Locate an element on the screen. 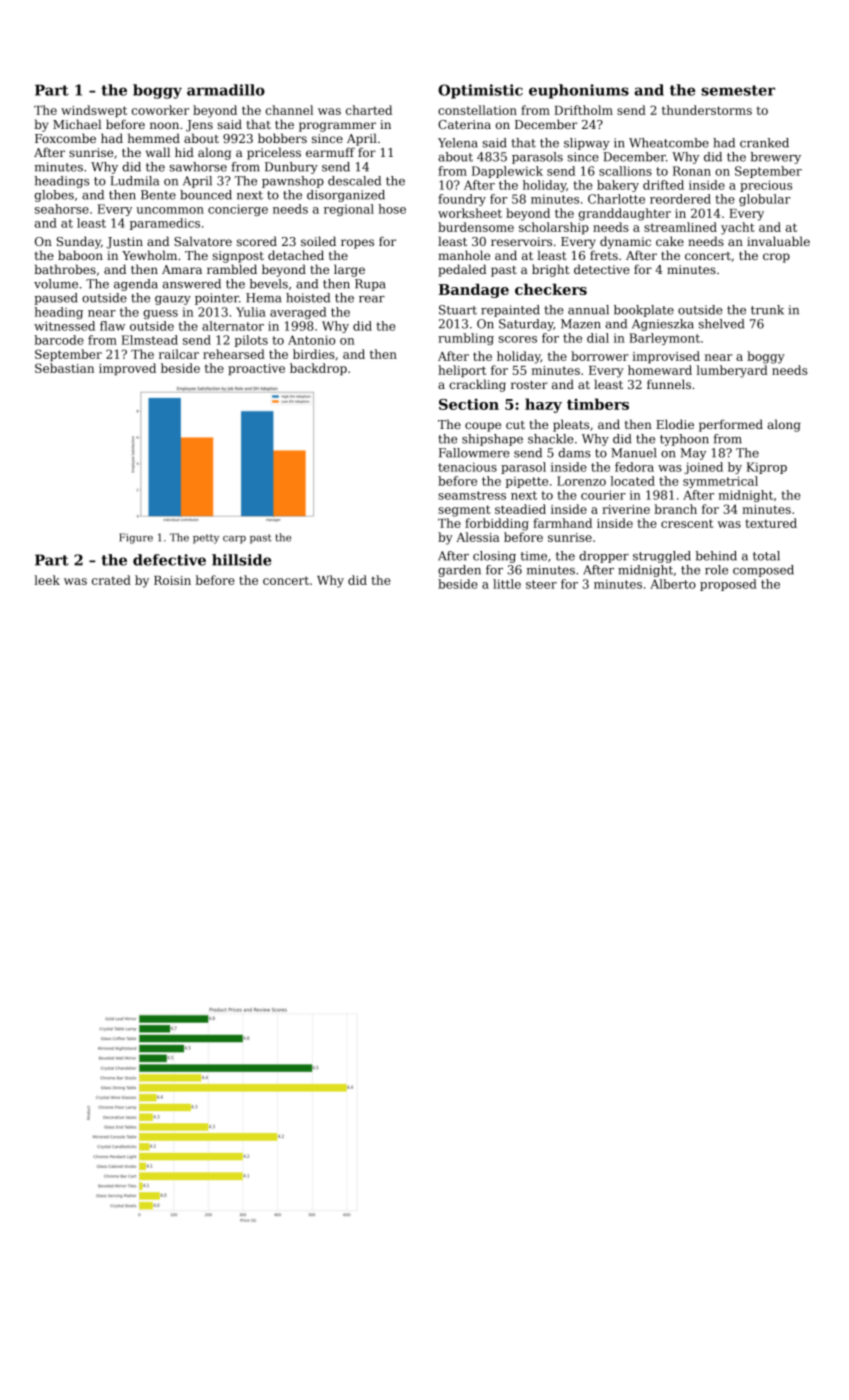 This screenshot has height=1400, width=849. petty is located at coordinates (206, 539).
